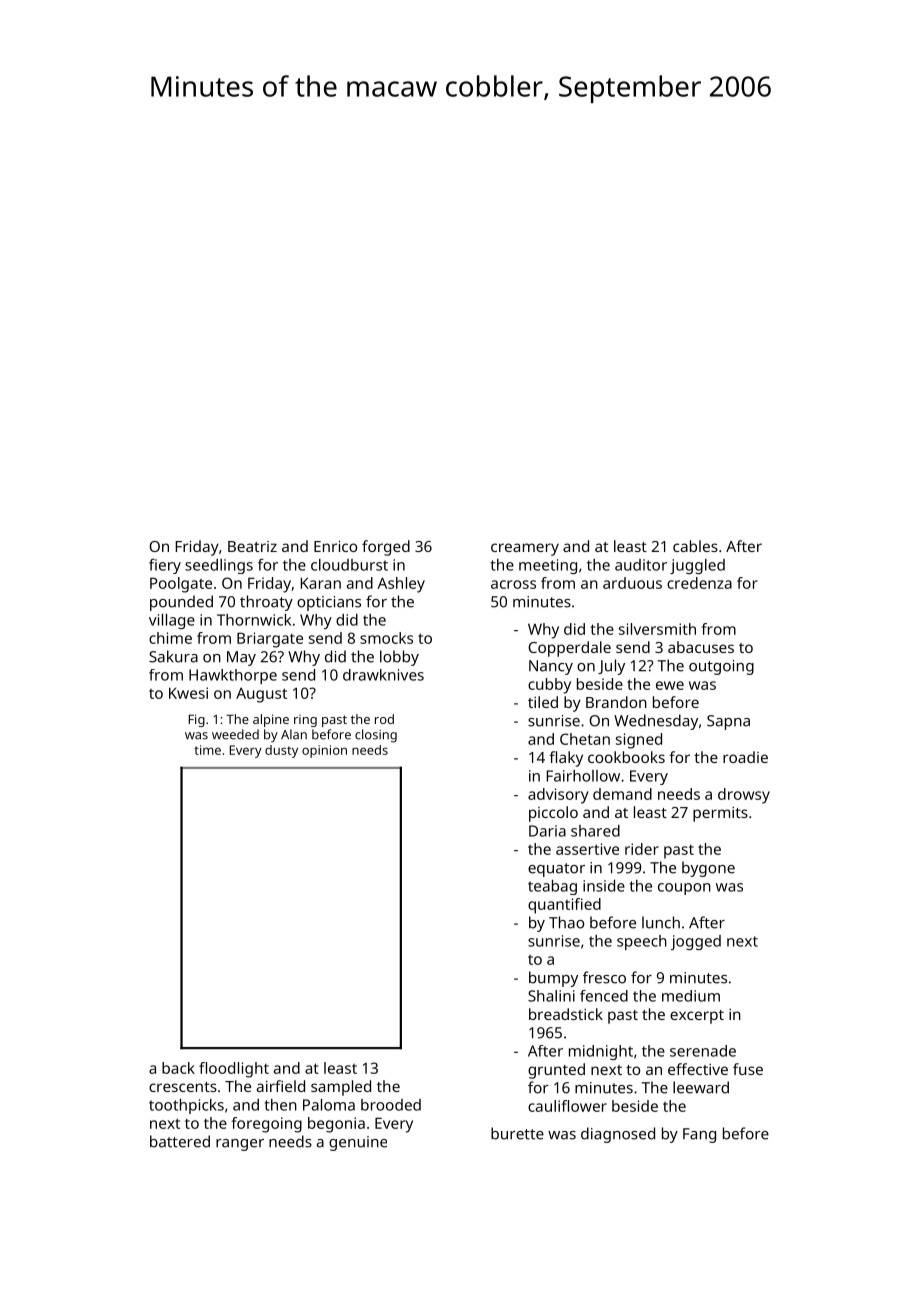 This page has height=1311, width=924. I want to click on teabag, so click(552, 887).
